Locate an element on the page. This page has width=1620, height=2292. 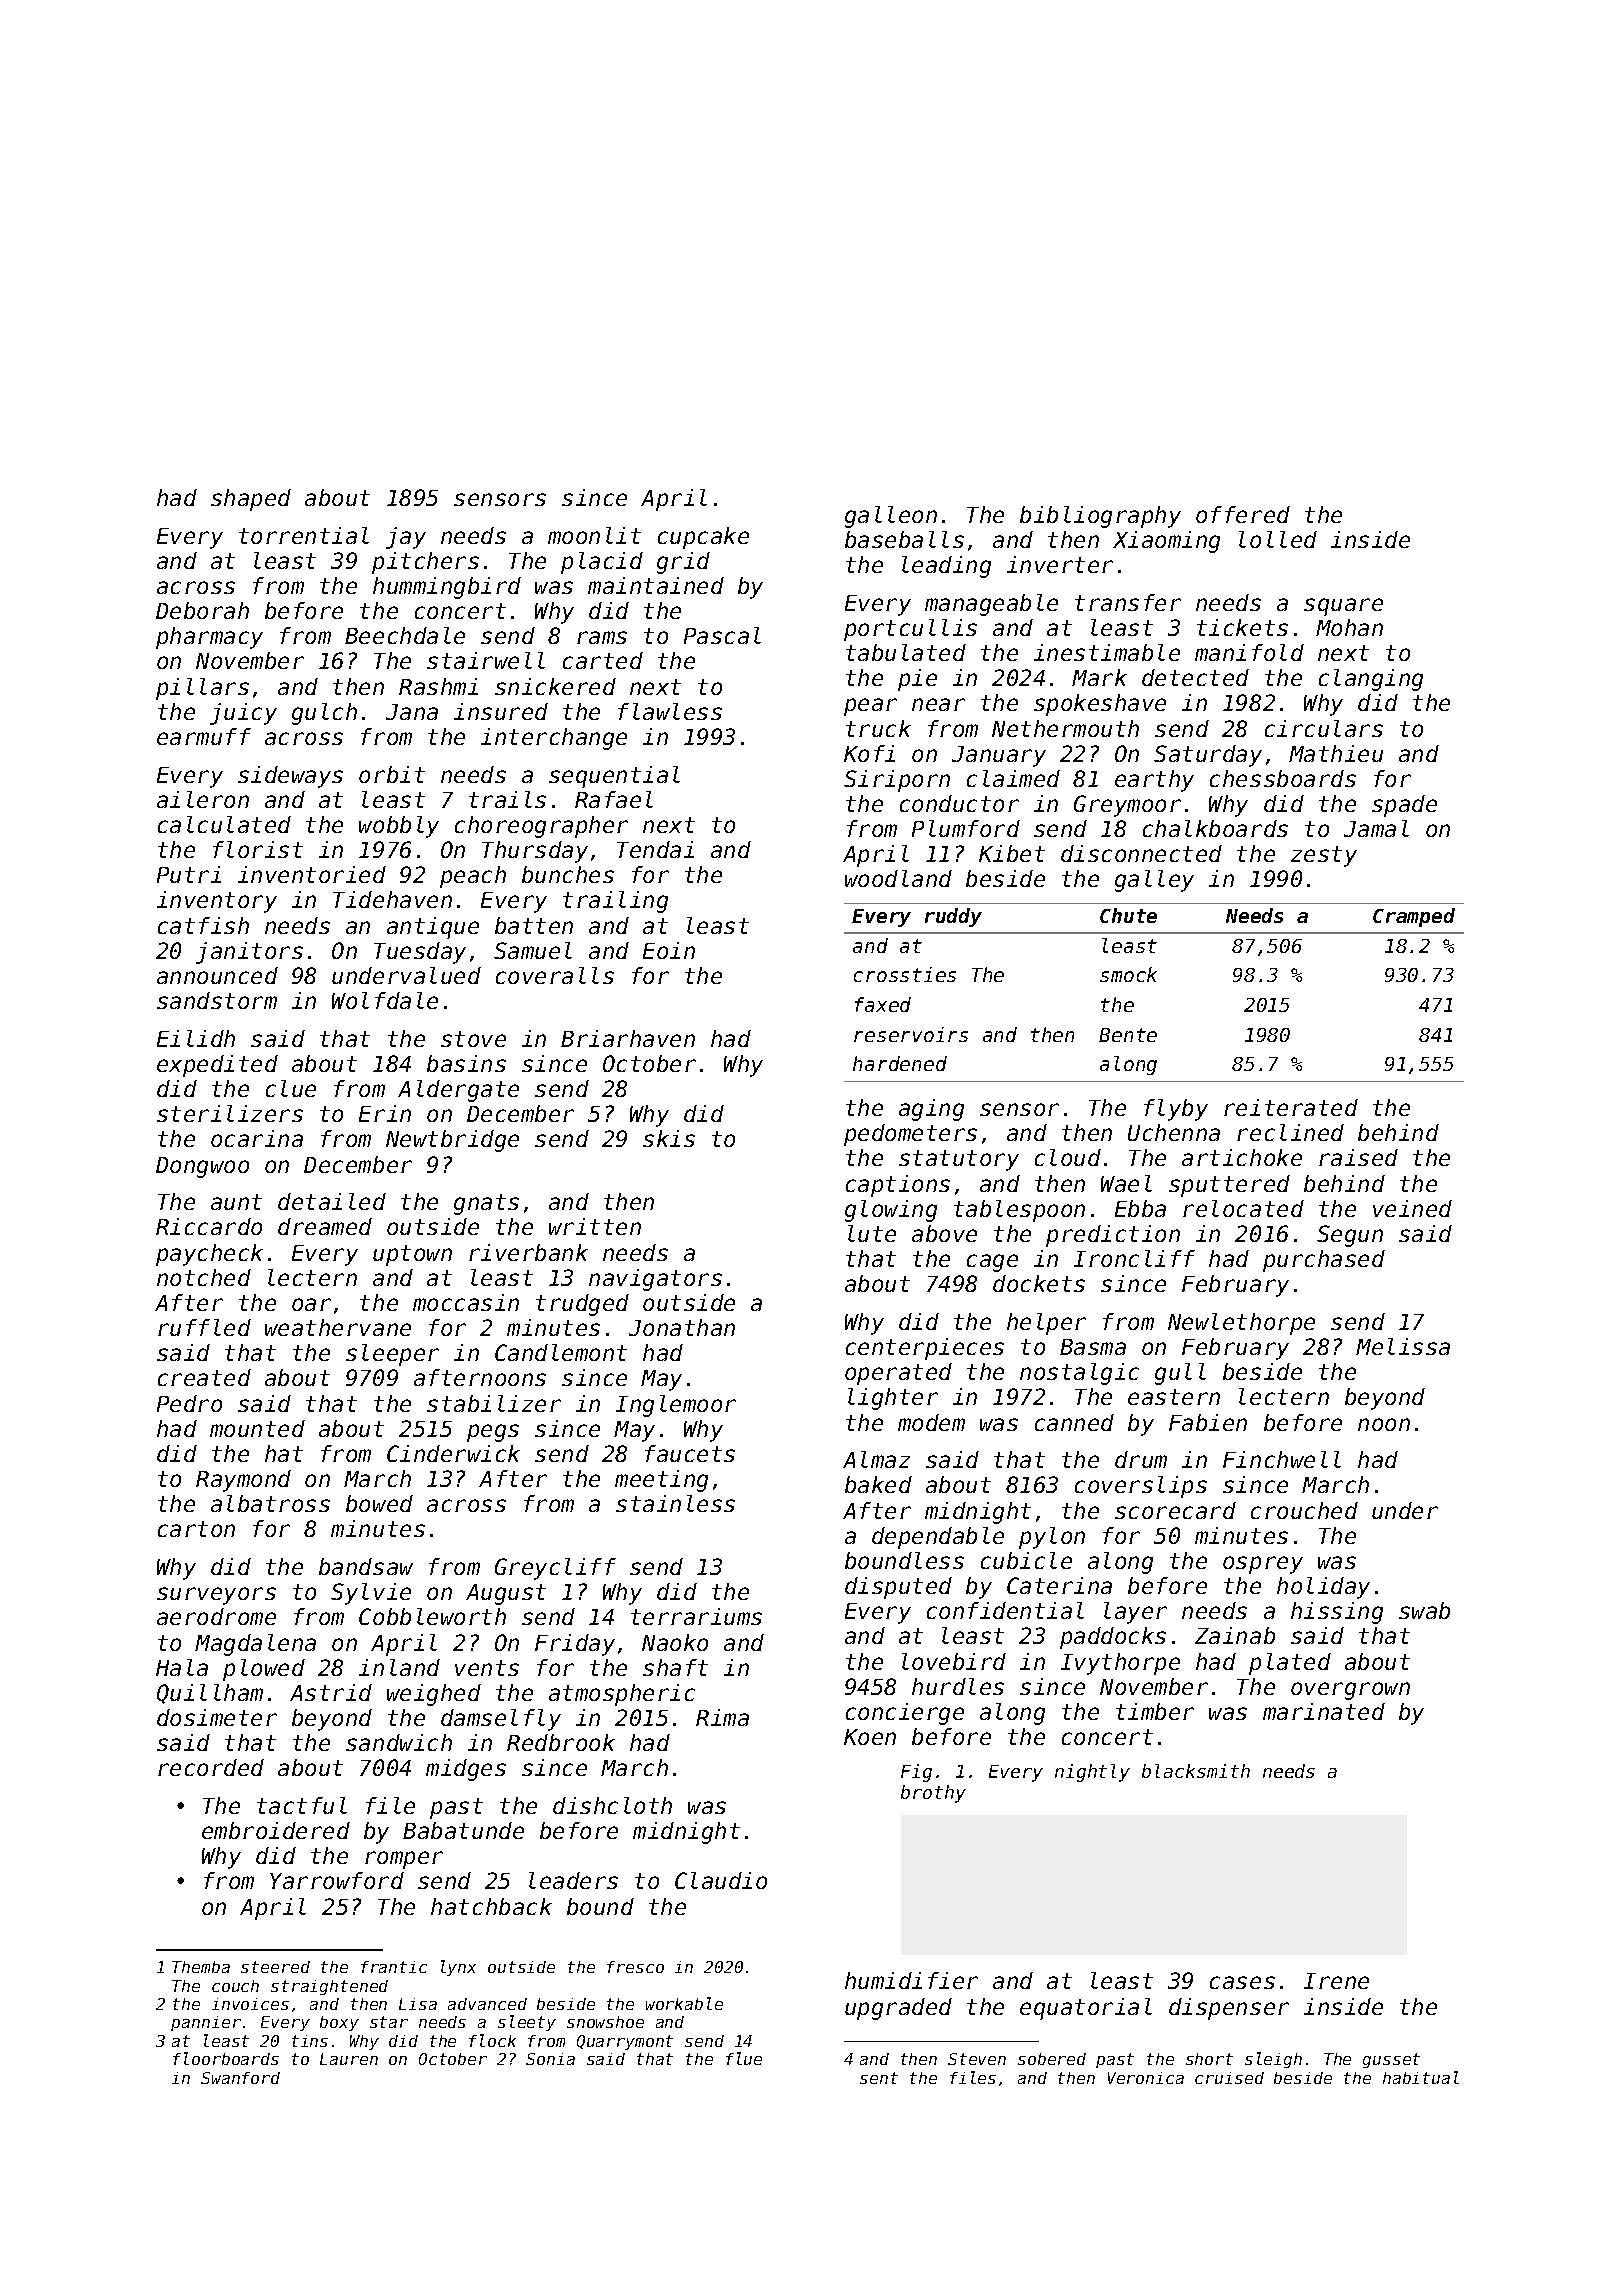
nightly is located at coordinates (1092, 1773).
